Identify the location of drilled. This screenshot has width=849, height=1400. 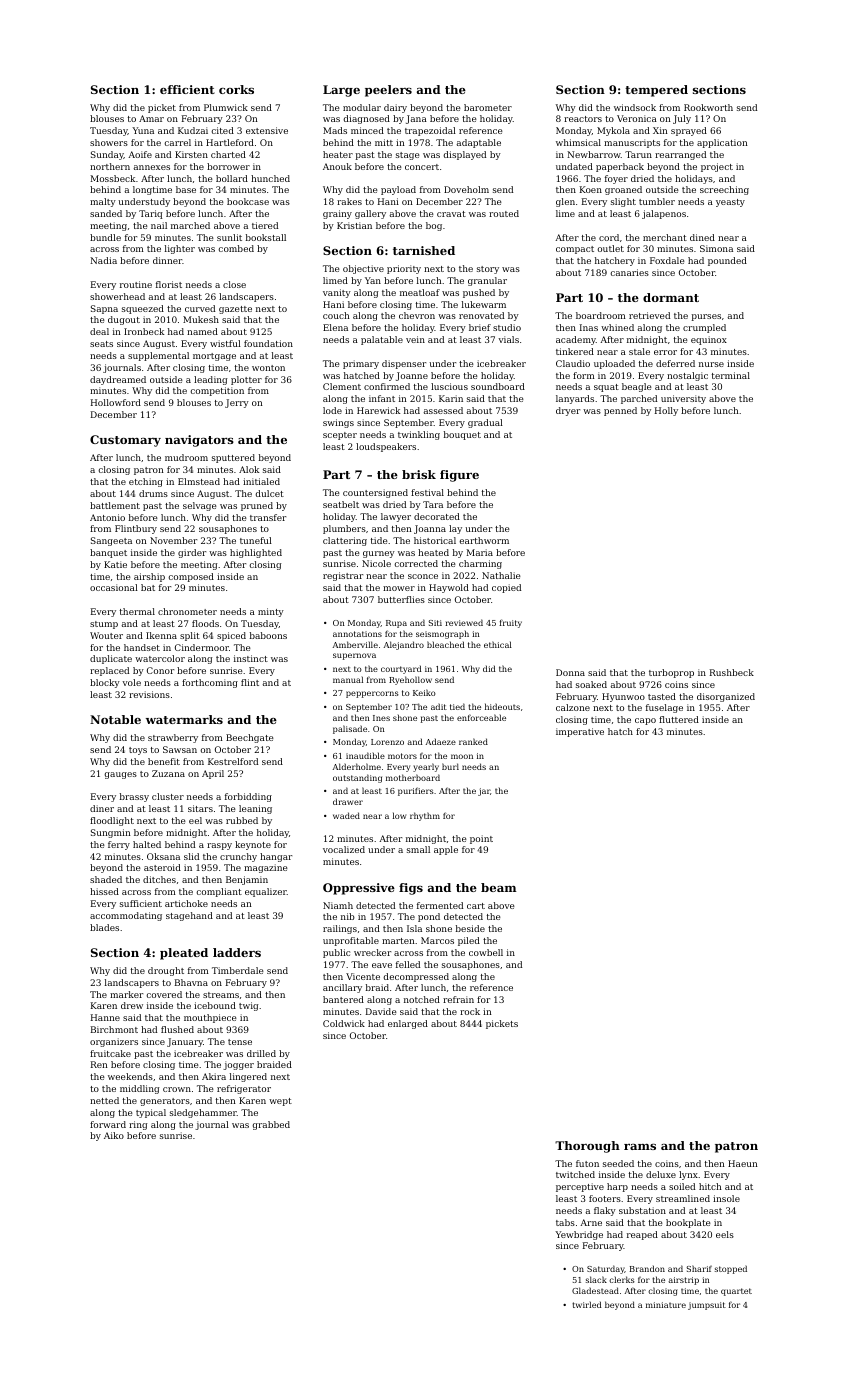
(261, 1053).
